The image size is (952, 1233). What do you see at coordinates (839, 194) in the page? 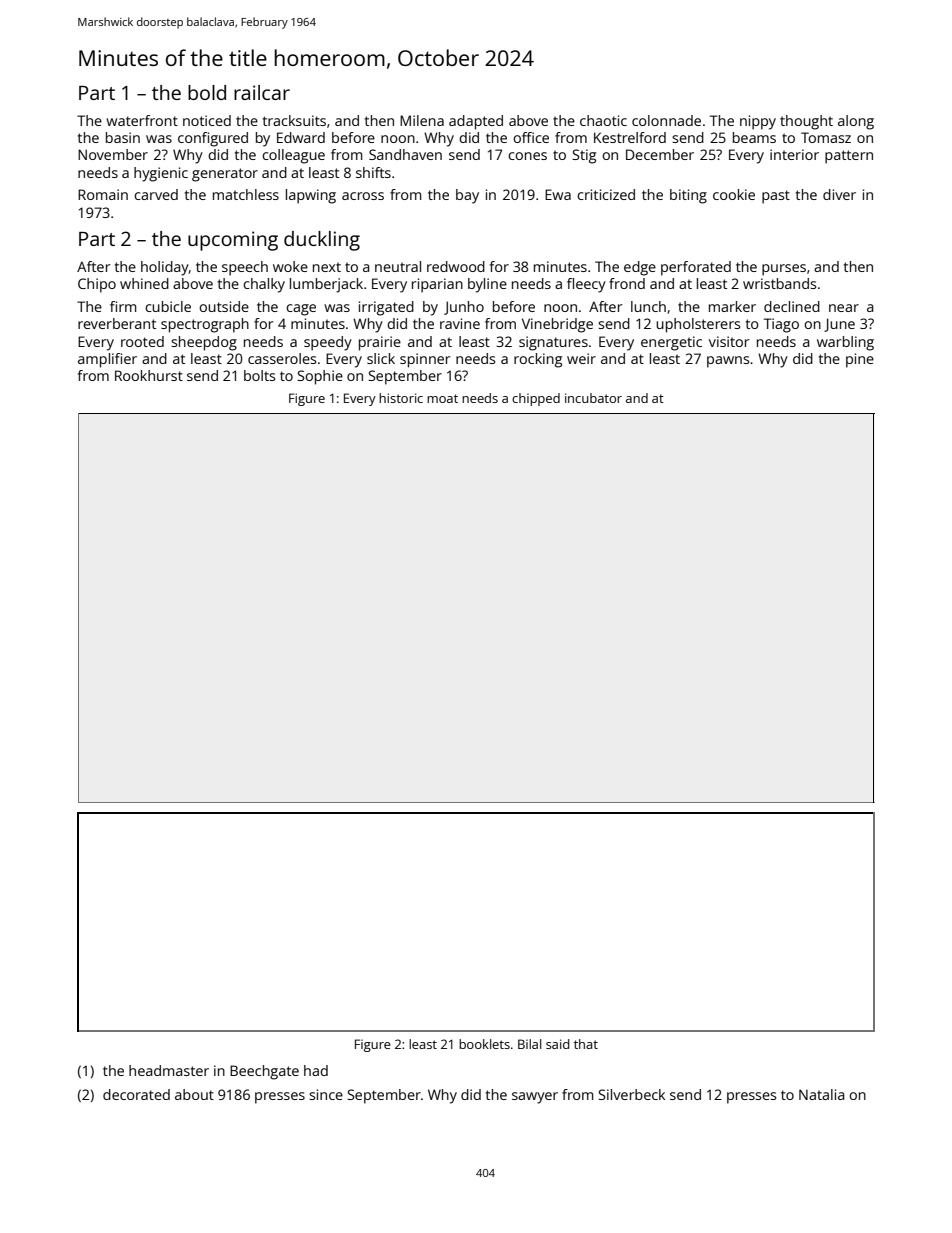
I see `diver` at bounding box center [839, 194].
